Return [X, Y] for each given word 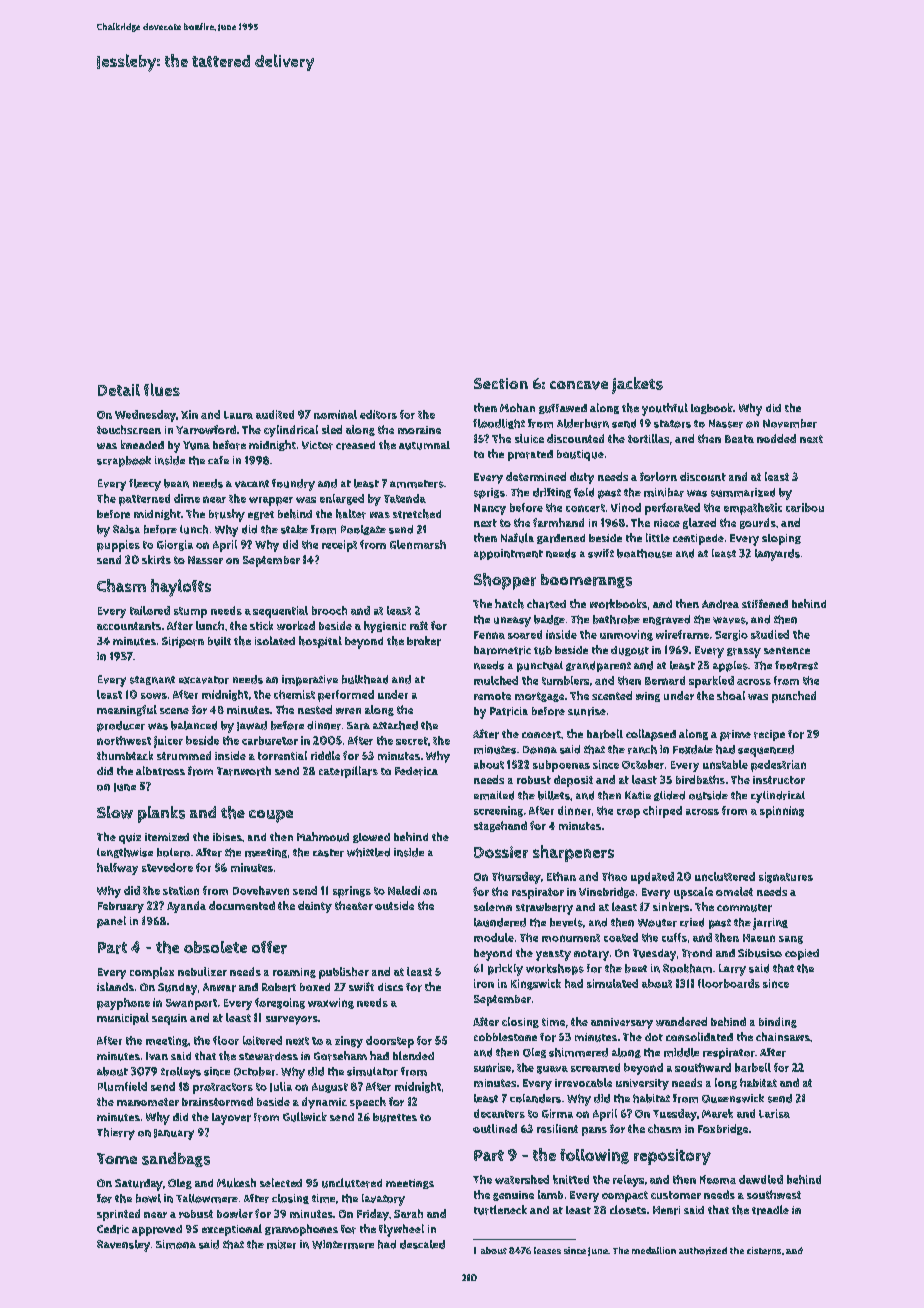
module [494, 937]
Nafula [517, 538]
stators [672, 424]
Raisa [126, 529]
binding [778, 1022]
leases [547, 1250]
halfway [117, 869]
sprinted [118, 1215]
